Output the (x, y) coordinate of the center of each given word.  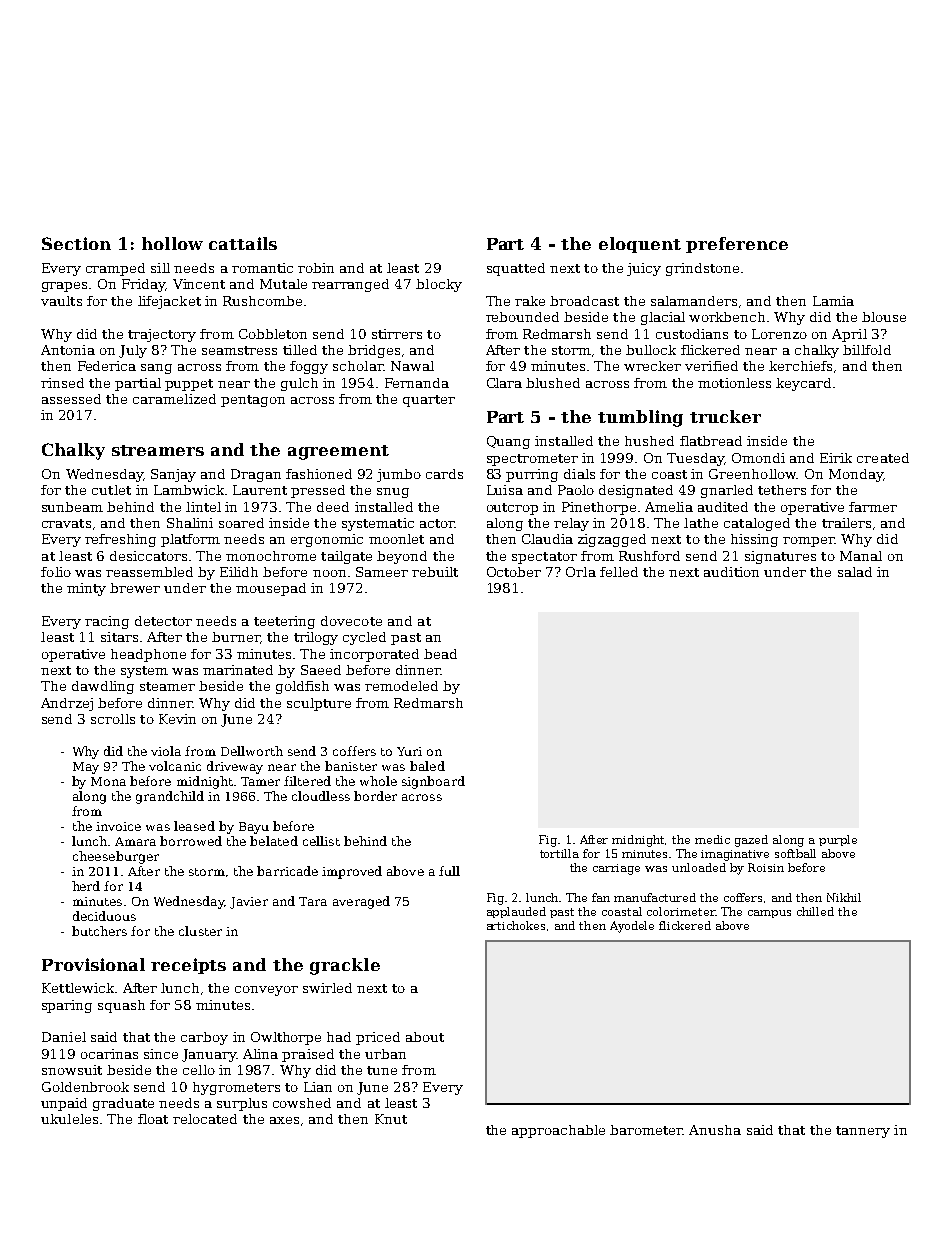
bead (440, 654)
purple (838, 840)
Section (76, 243)
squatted (516, 269)
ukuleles (69, 1119)
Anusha (715, 1130)
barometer (646, 1130)
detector (163, 621)
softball (795, 853)
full (449, 871)
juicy (644, 269)
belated (274, 841)
